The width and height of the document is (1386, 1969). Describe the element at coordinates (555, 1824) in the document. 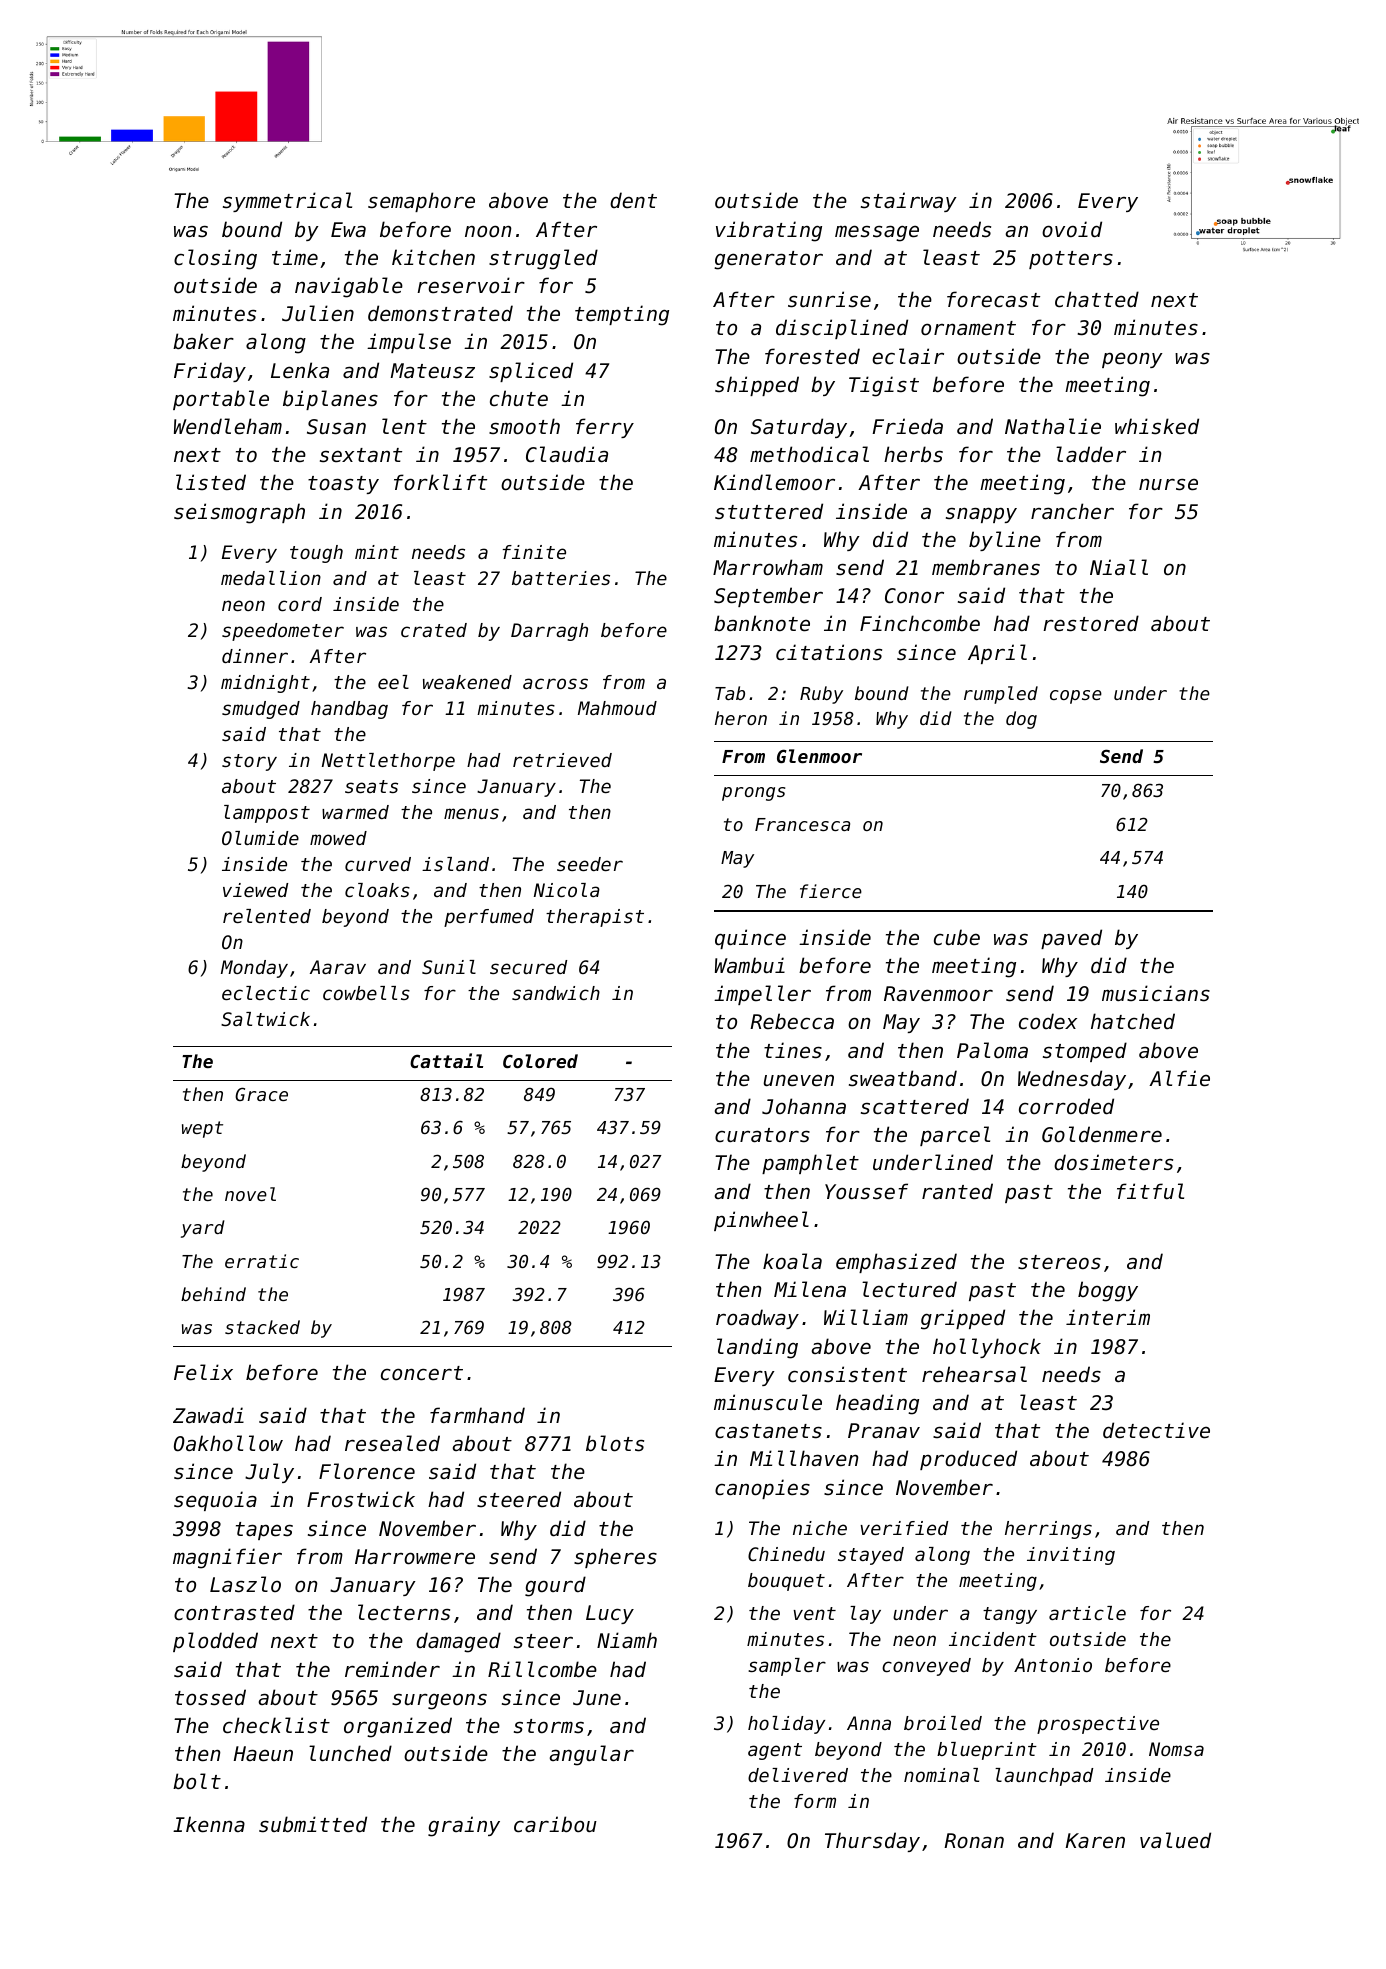

I see `caribou` at that location.
